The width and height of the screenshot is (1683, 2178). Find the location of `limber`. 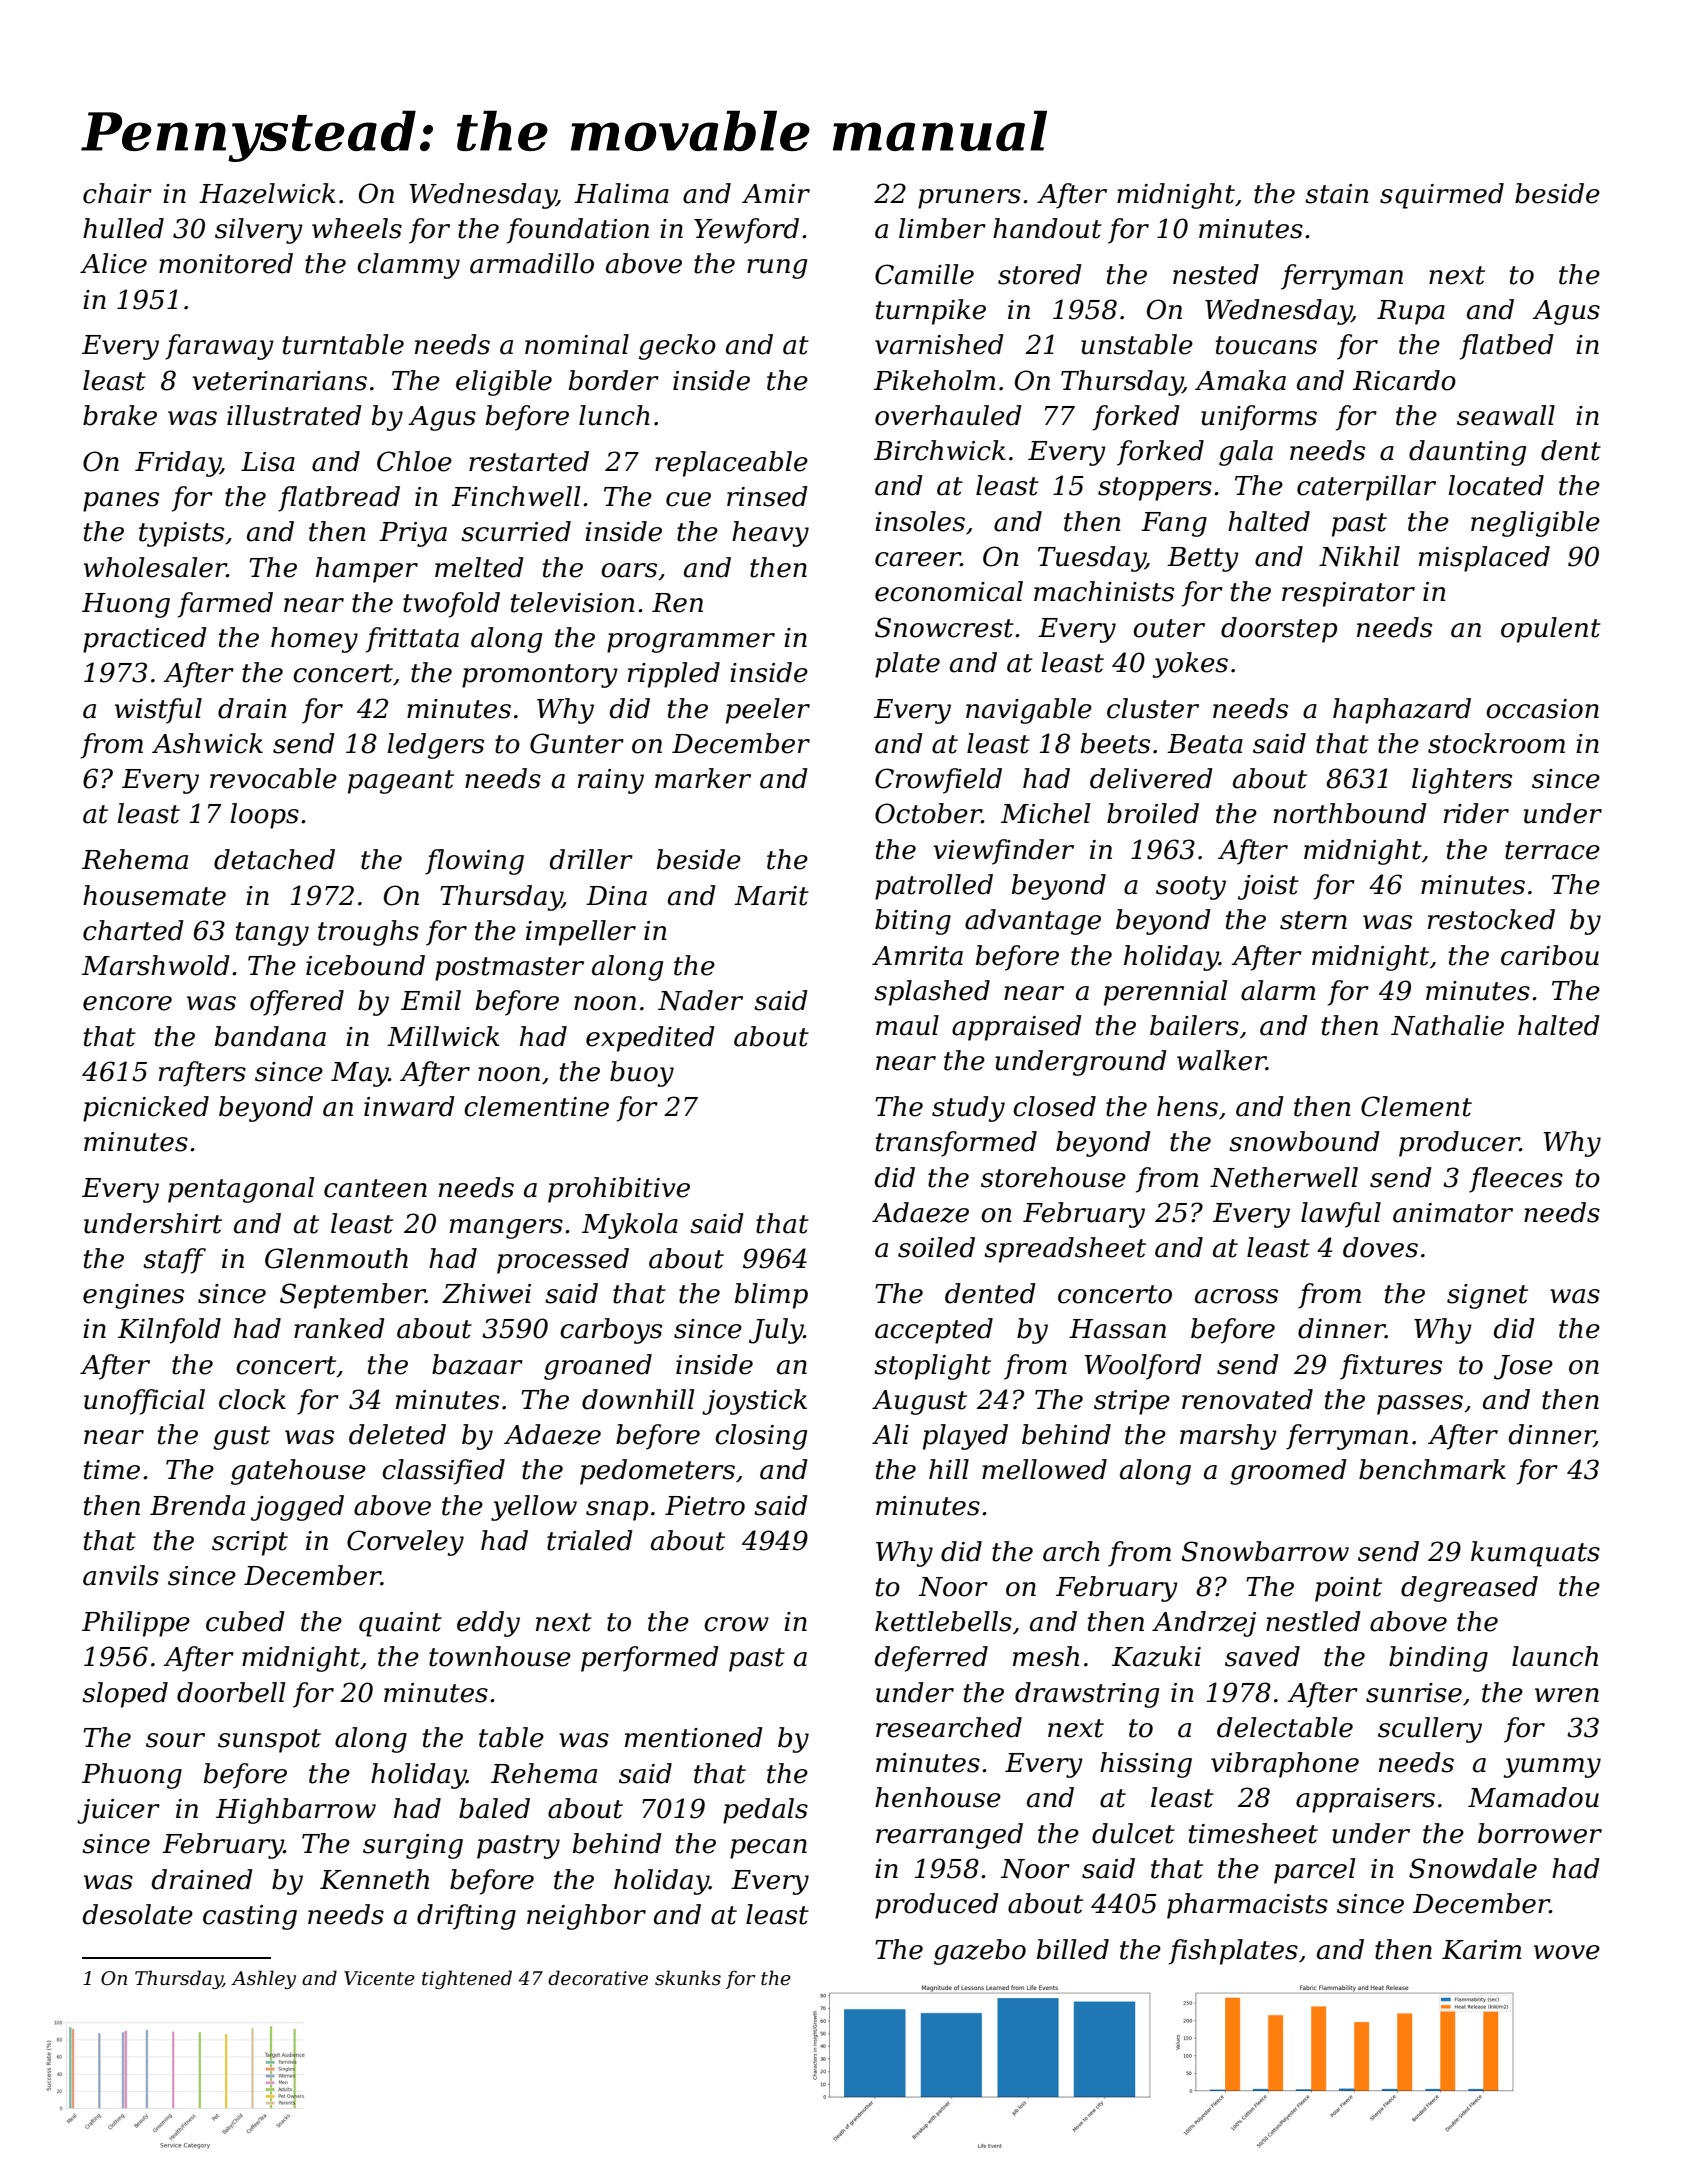

limber is located at coordinates (942, 228).
